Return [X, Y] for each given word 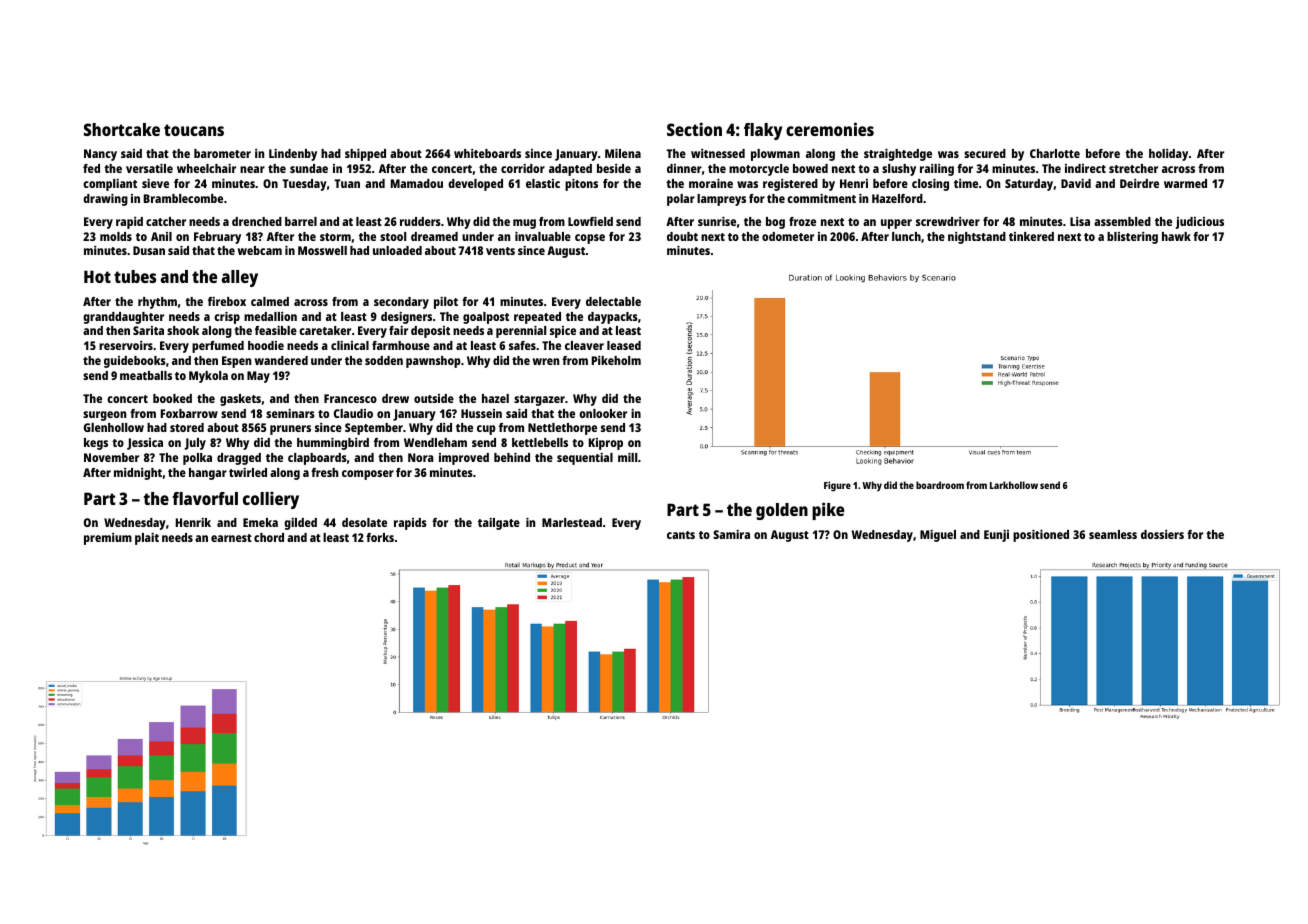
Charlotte [1055, 153]
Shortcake [122, 129]
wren [546, 361]
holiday [1168, 155]
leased [624, 345]
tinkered [1031, 236]
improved [464, 459]
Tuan [347, 183]
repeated [537, 318]
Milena [623, 153]
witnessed [718, 153]
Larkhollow [1014, 485]
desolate [364, 522]
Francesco [350, 398]
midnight [138, 474]
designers [406, 318]
